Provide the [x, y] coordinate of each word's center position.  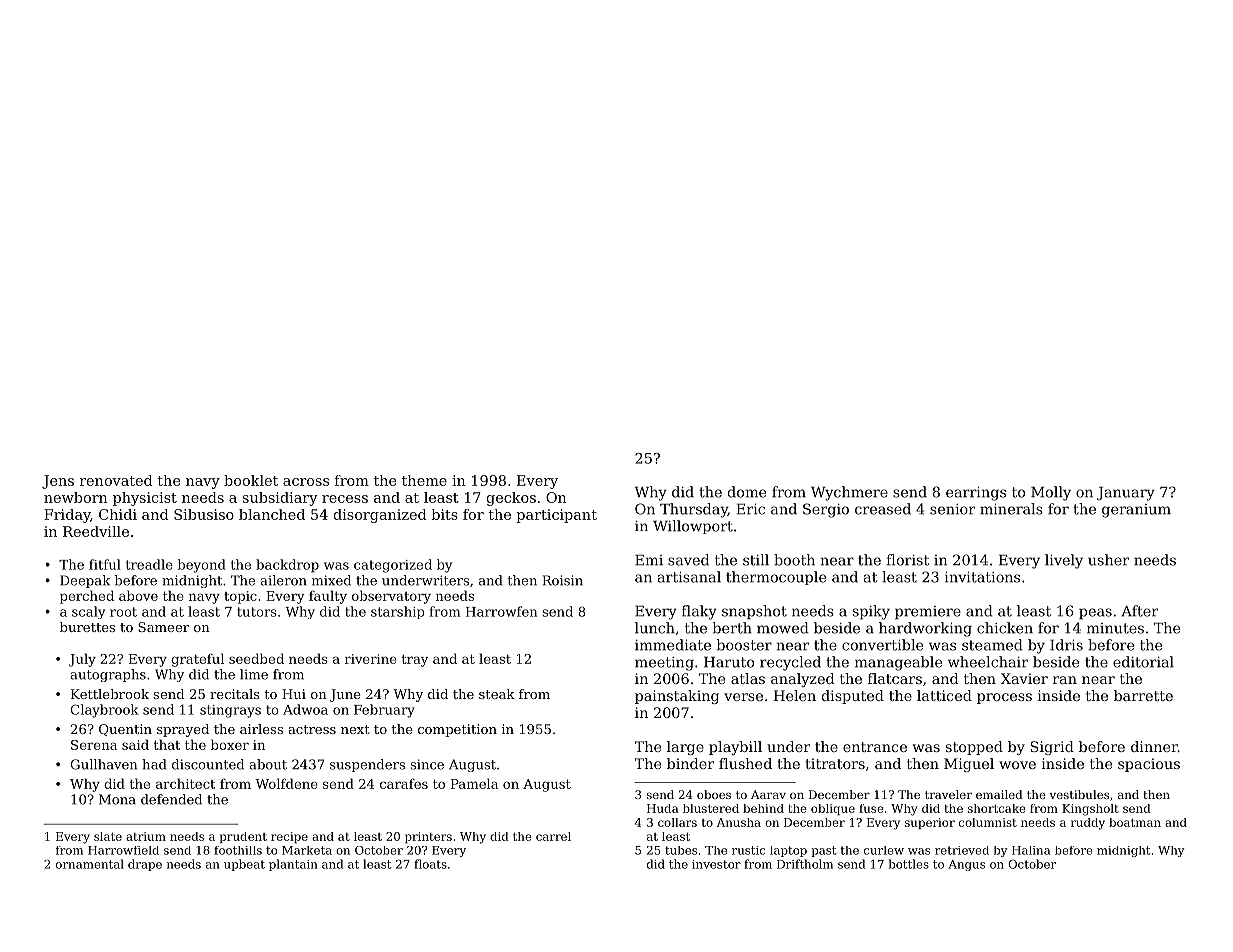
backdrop [287, 566]
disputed [853, 697]
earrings [976, 494]
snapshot [754, 612]
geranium [1136, 511]
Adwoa [305, 709]
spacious [1149, 765]
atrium [146, 836]
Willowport [693, 527]
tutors [257, 612]
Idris [1066, 645]
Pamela [474, 783]
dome [747, 492]
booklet [251, 480]
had [154, 764]
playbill [735, 748]
